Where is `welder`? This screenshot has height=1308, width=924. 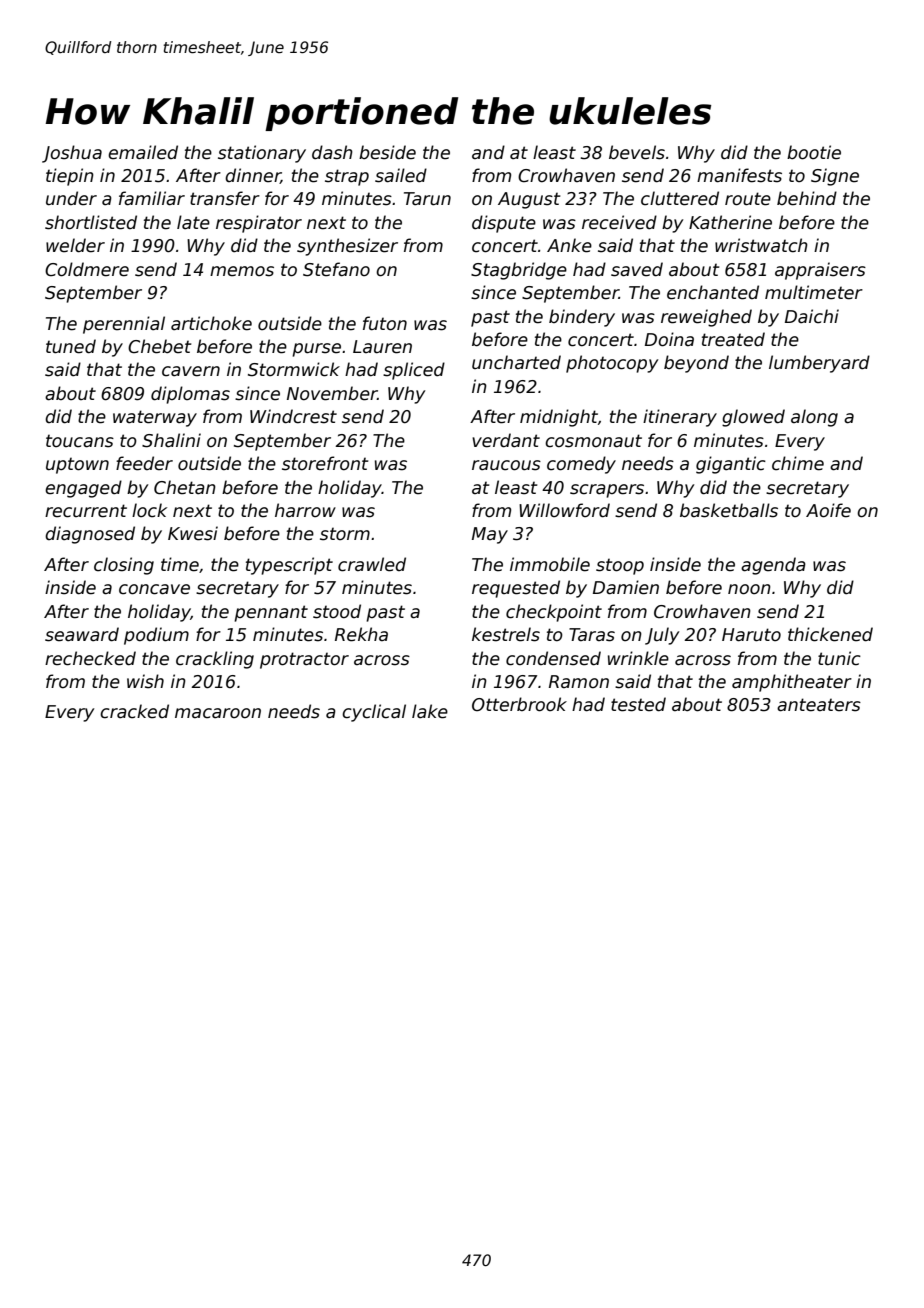
welder is located at coordinates (75, 245).
